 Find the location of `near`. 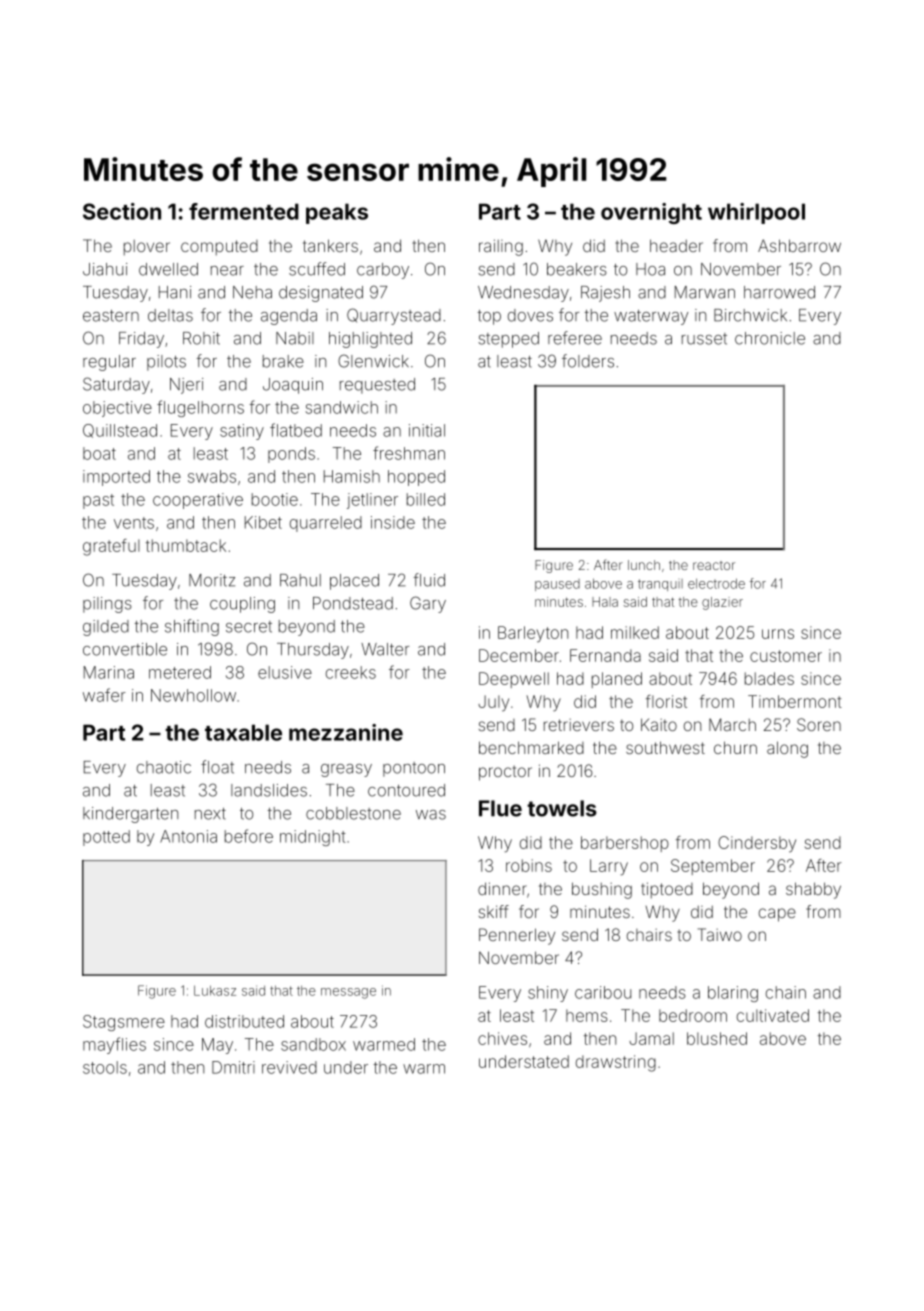

near is located at coordinates (227, 271).
